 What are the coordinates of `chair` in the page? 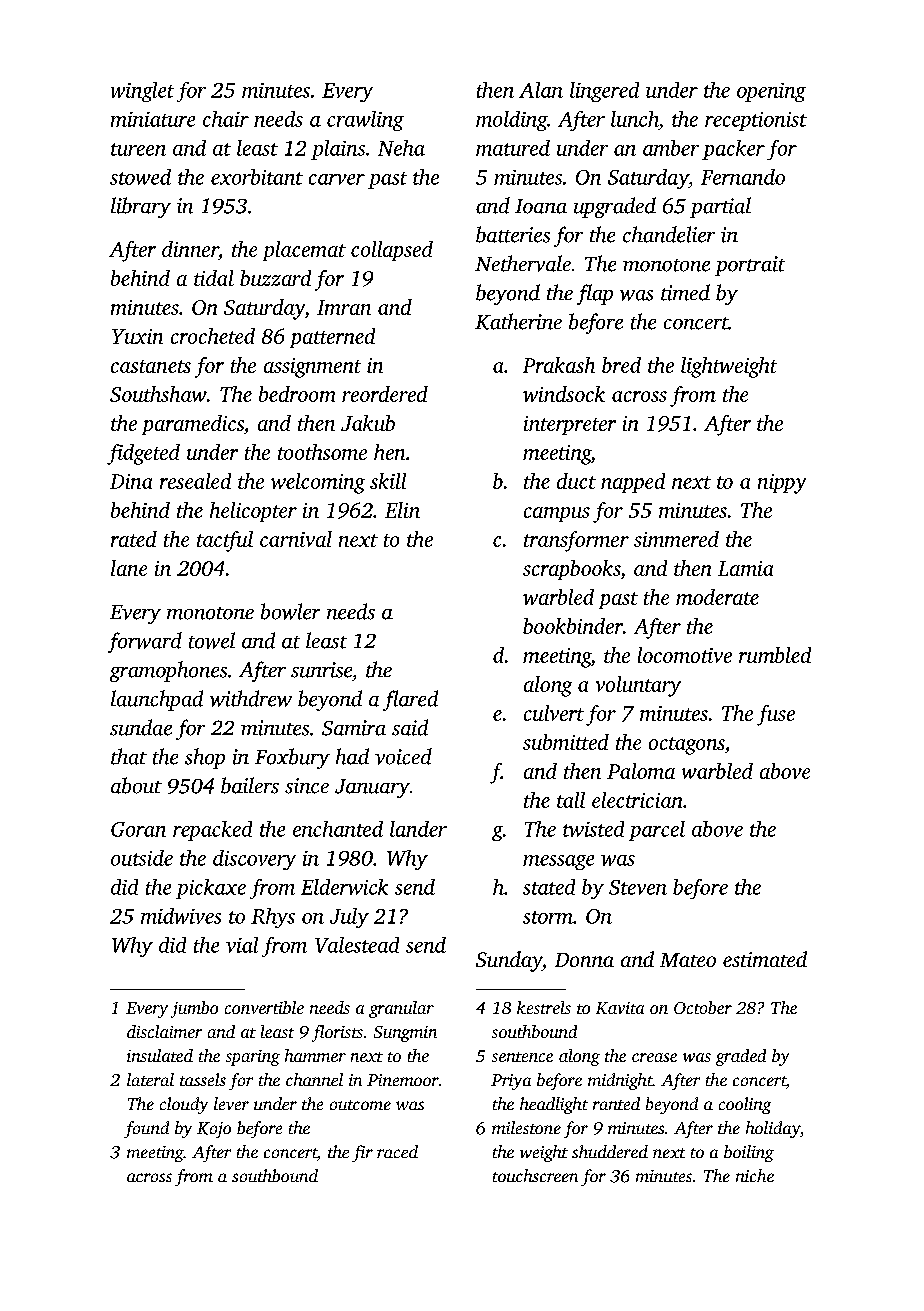 It's located at (226, 119).
